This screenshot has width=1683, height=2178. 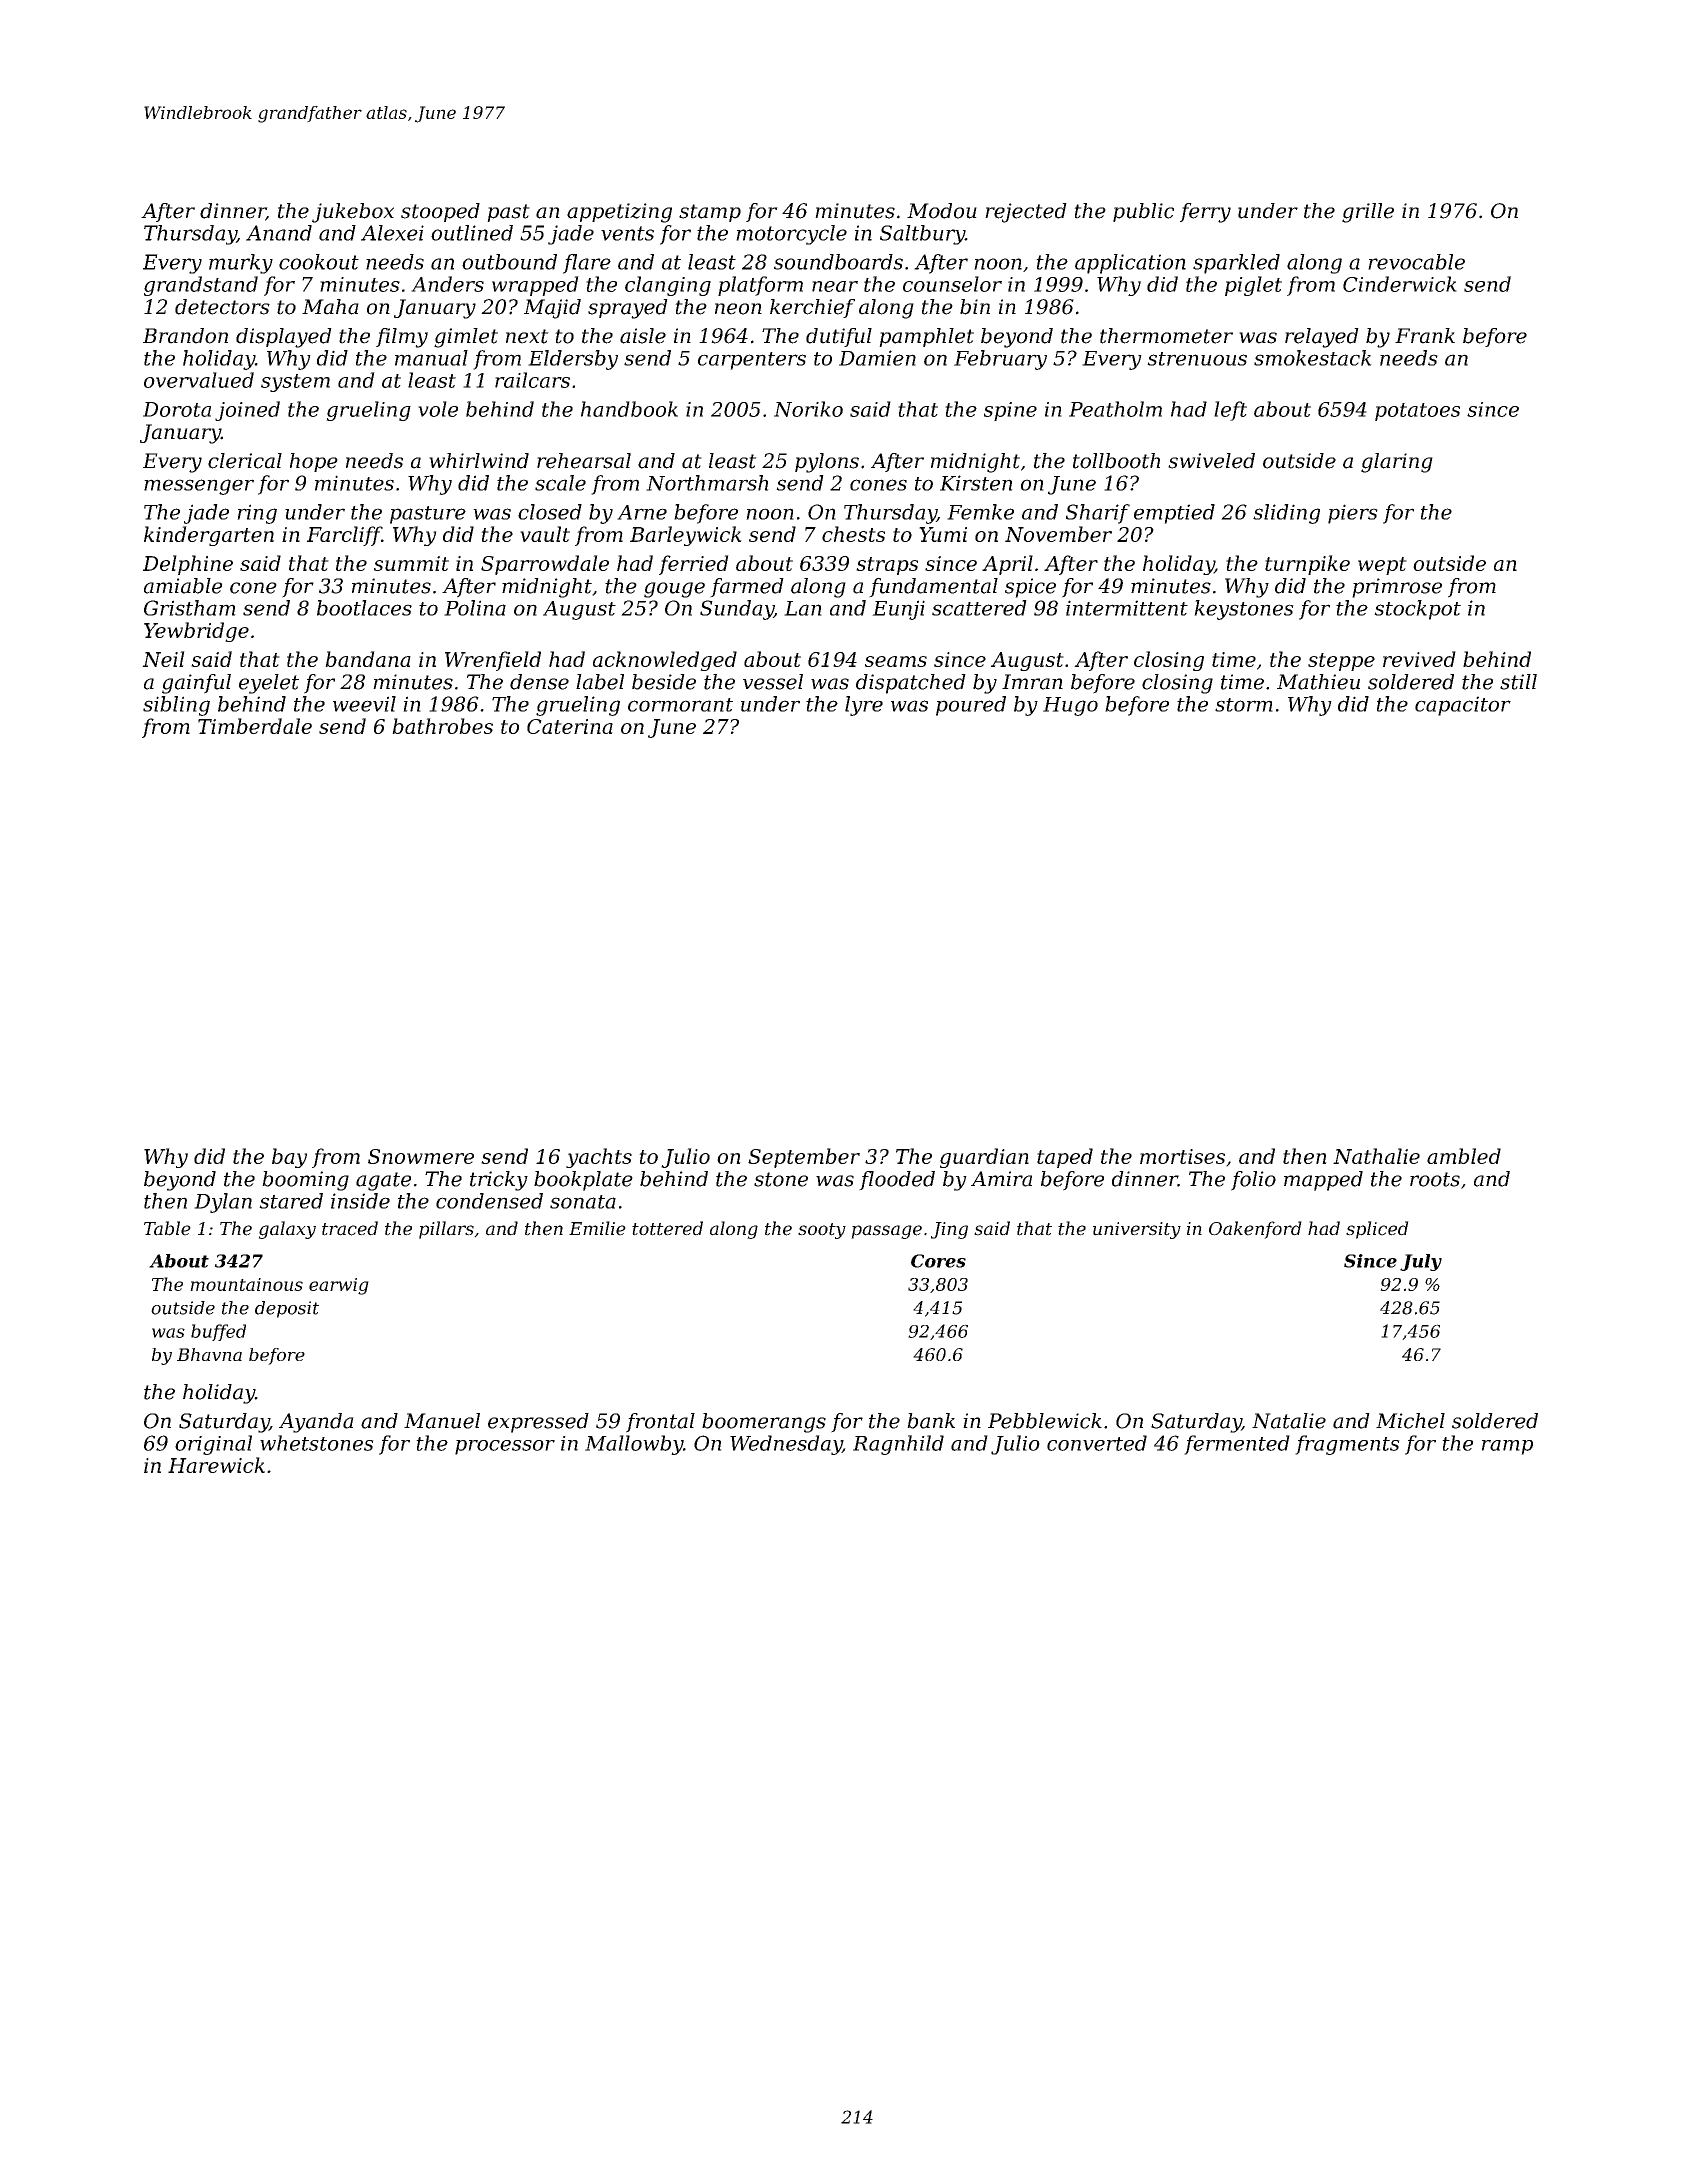 What do you see at coordinates (1197, 359) in the screenshot?
I see `strenuous` at bounding box center [1197, 359].
